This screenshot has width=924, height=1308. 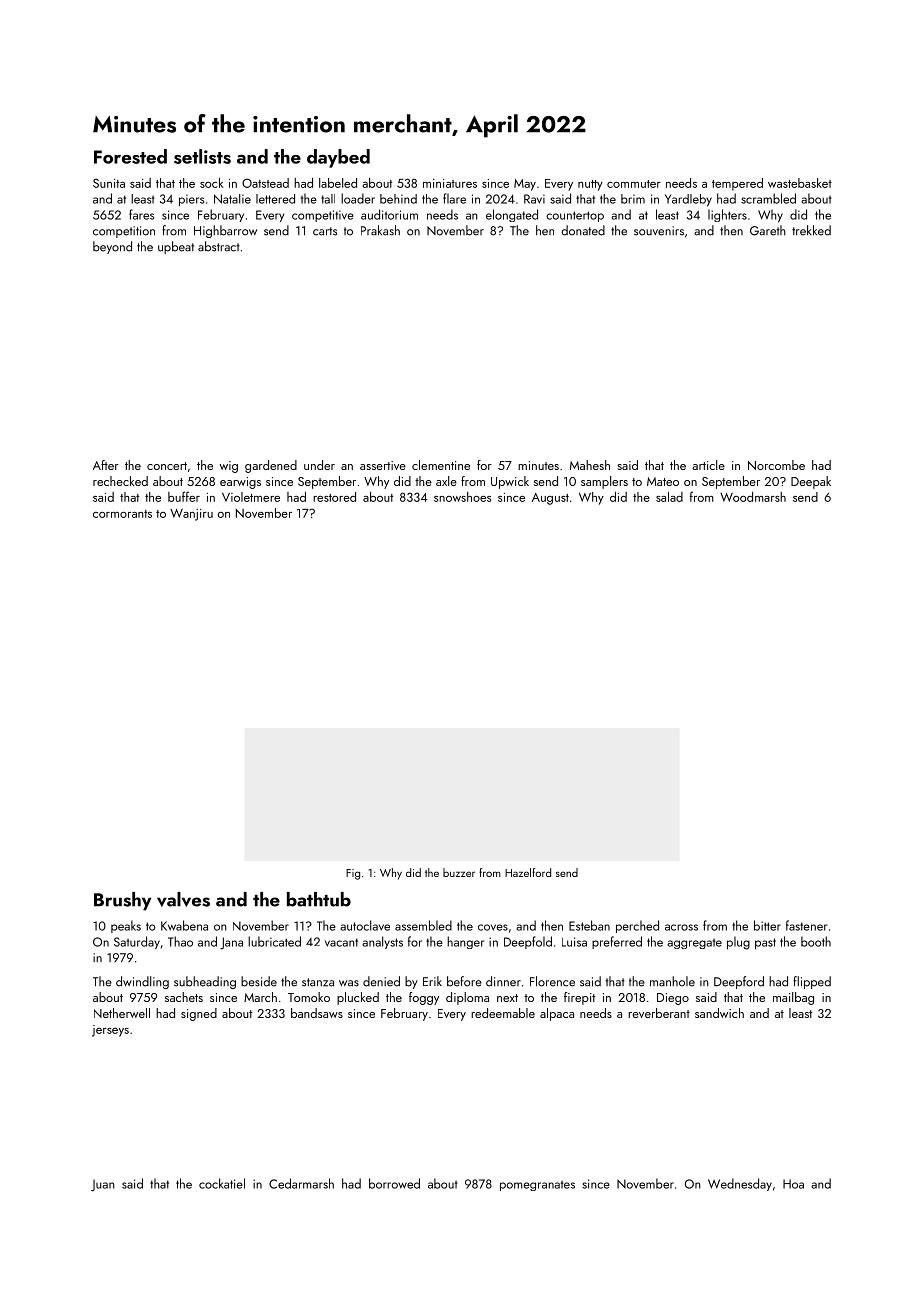 I want to click on salad, so click(x=669, y=497).
